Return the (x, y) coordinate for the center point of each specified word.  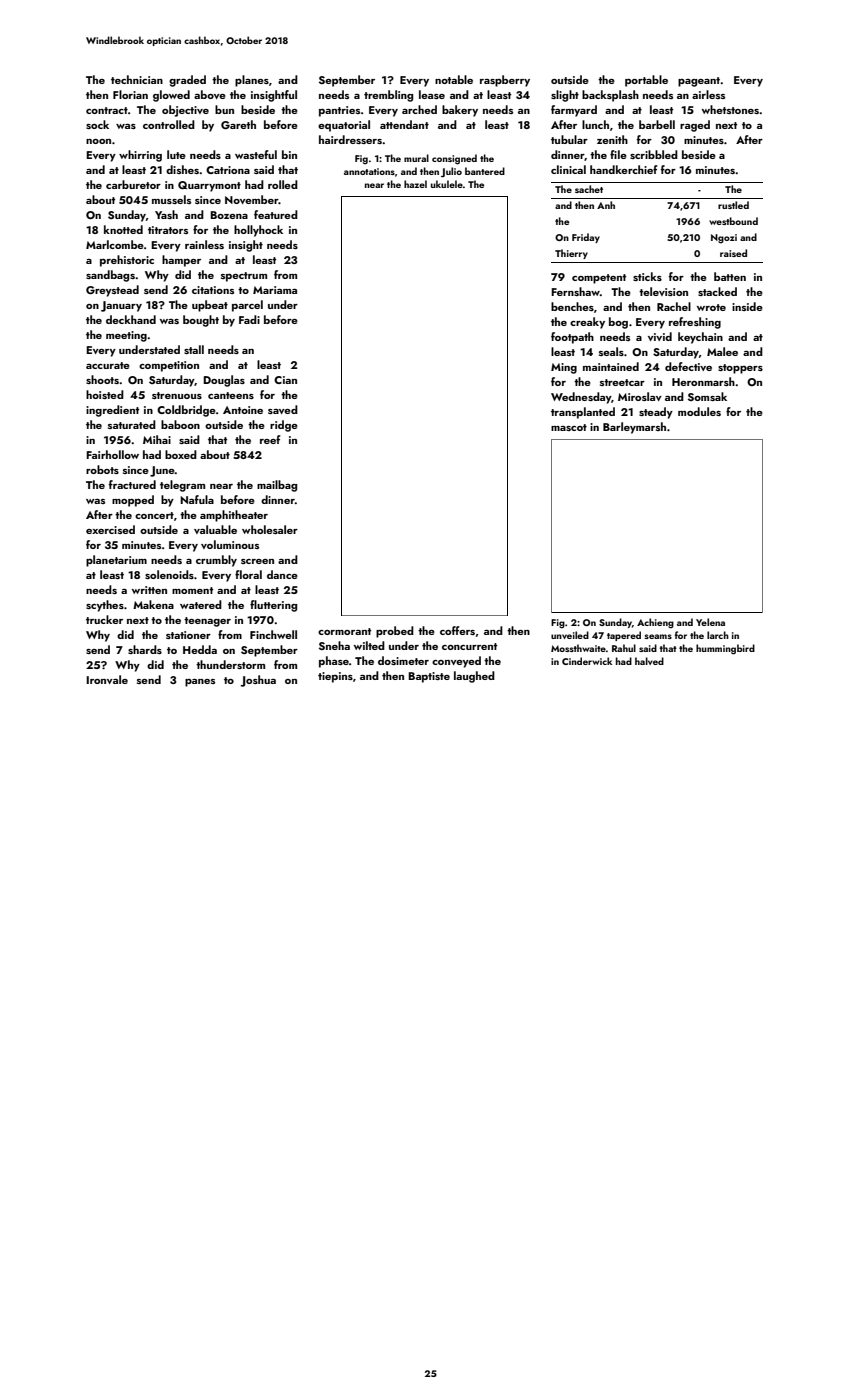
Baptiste (429, 677)
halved (649, 661)
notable (454, 79)
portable (646, 81)
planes (252, 81)
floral (248, 574)
